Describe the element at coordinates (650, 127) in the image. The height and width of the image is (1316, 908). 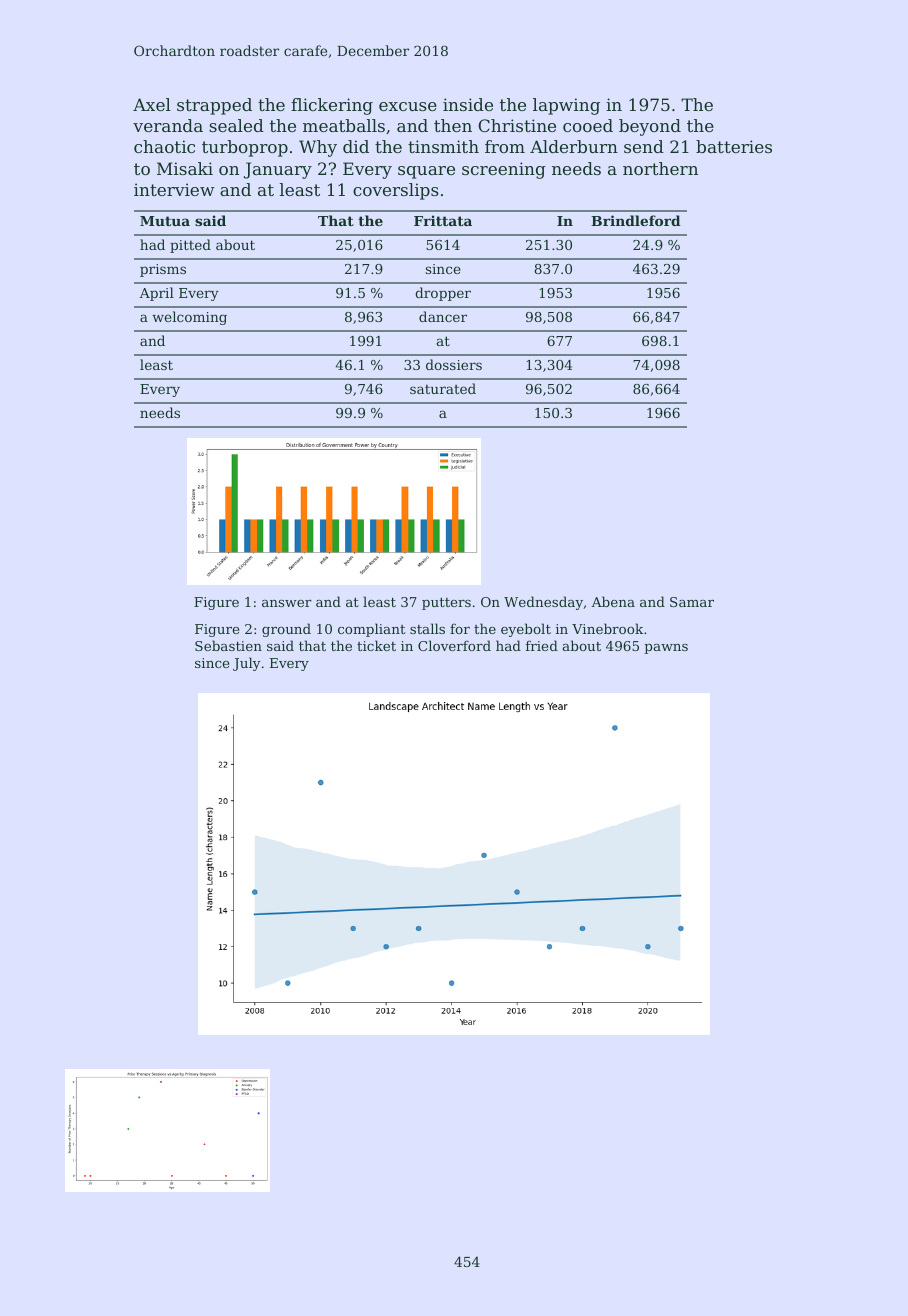
I see `beyond` at that location.
